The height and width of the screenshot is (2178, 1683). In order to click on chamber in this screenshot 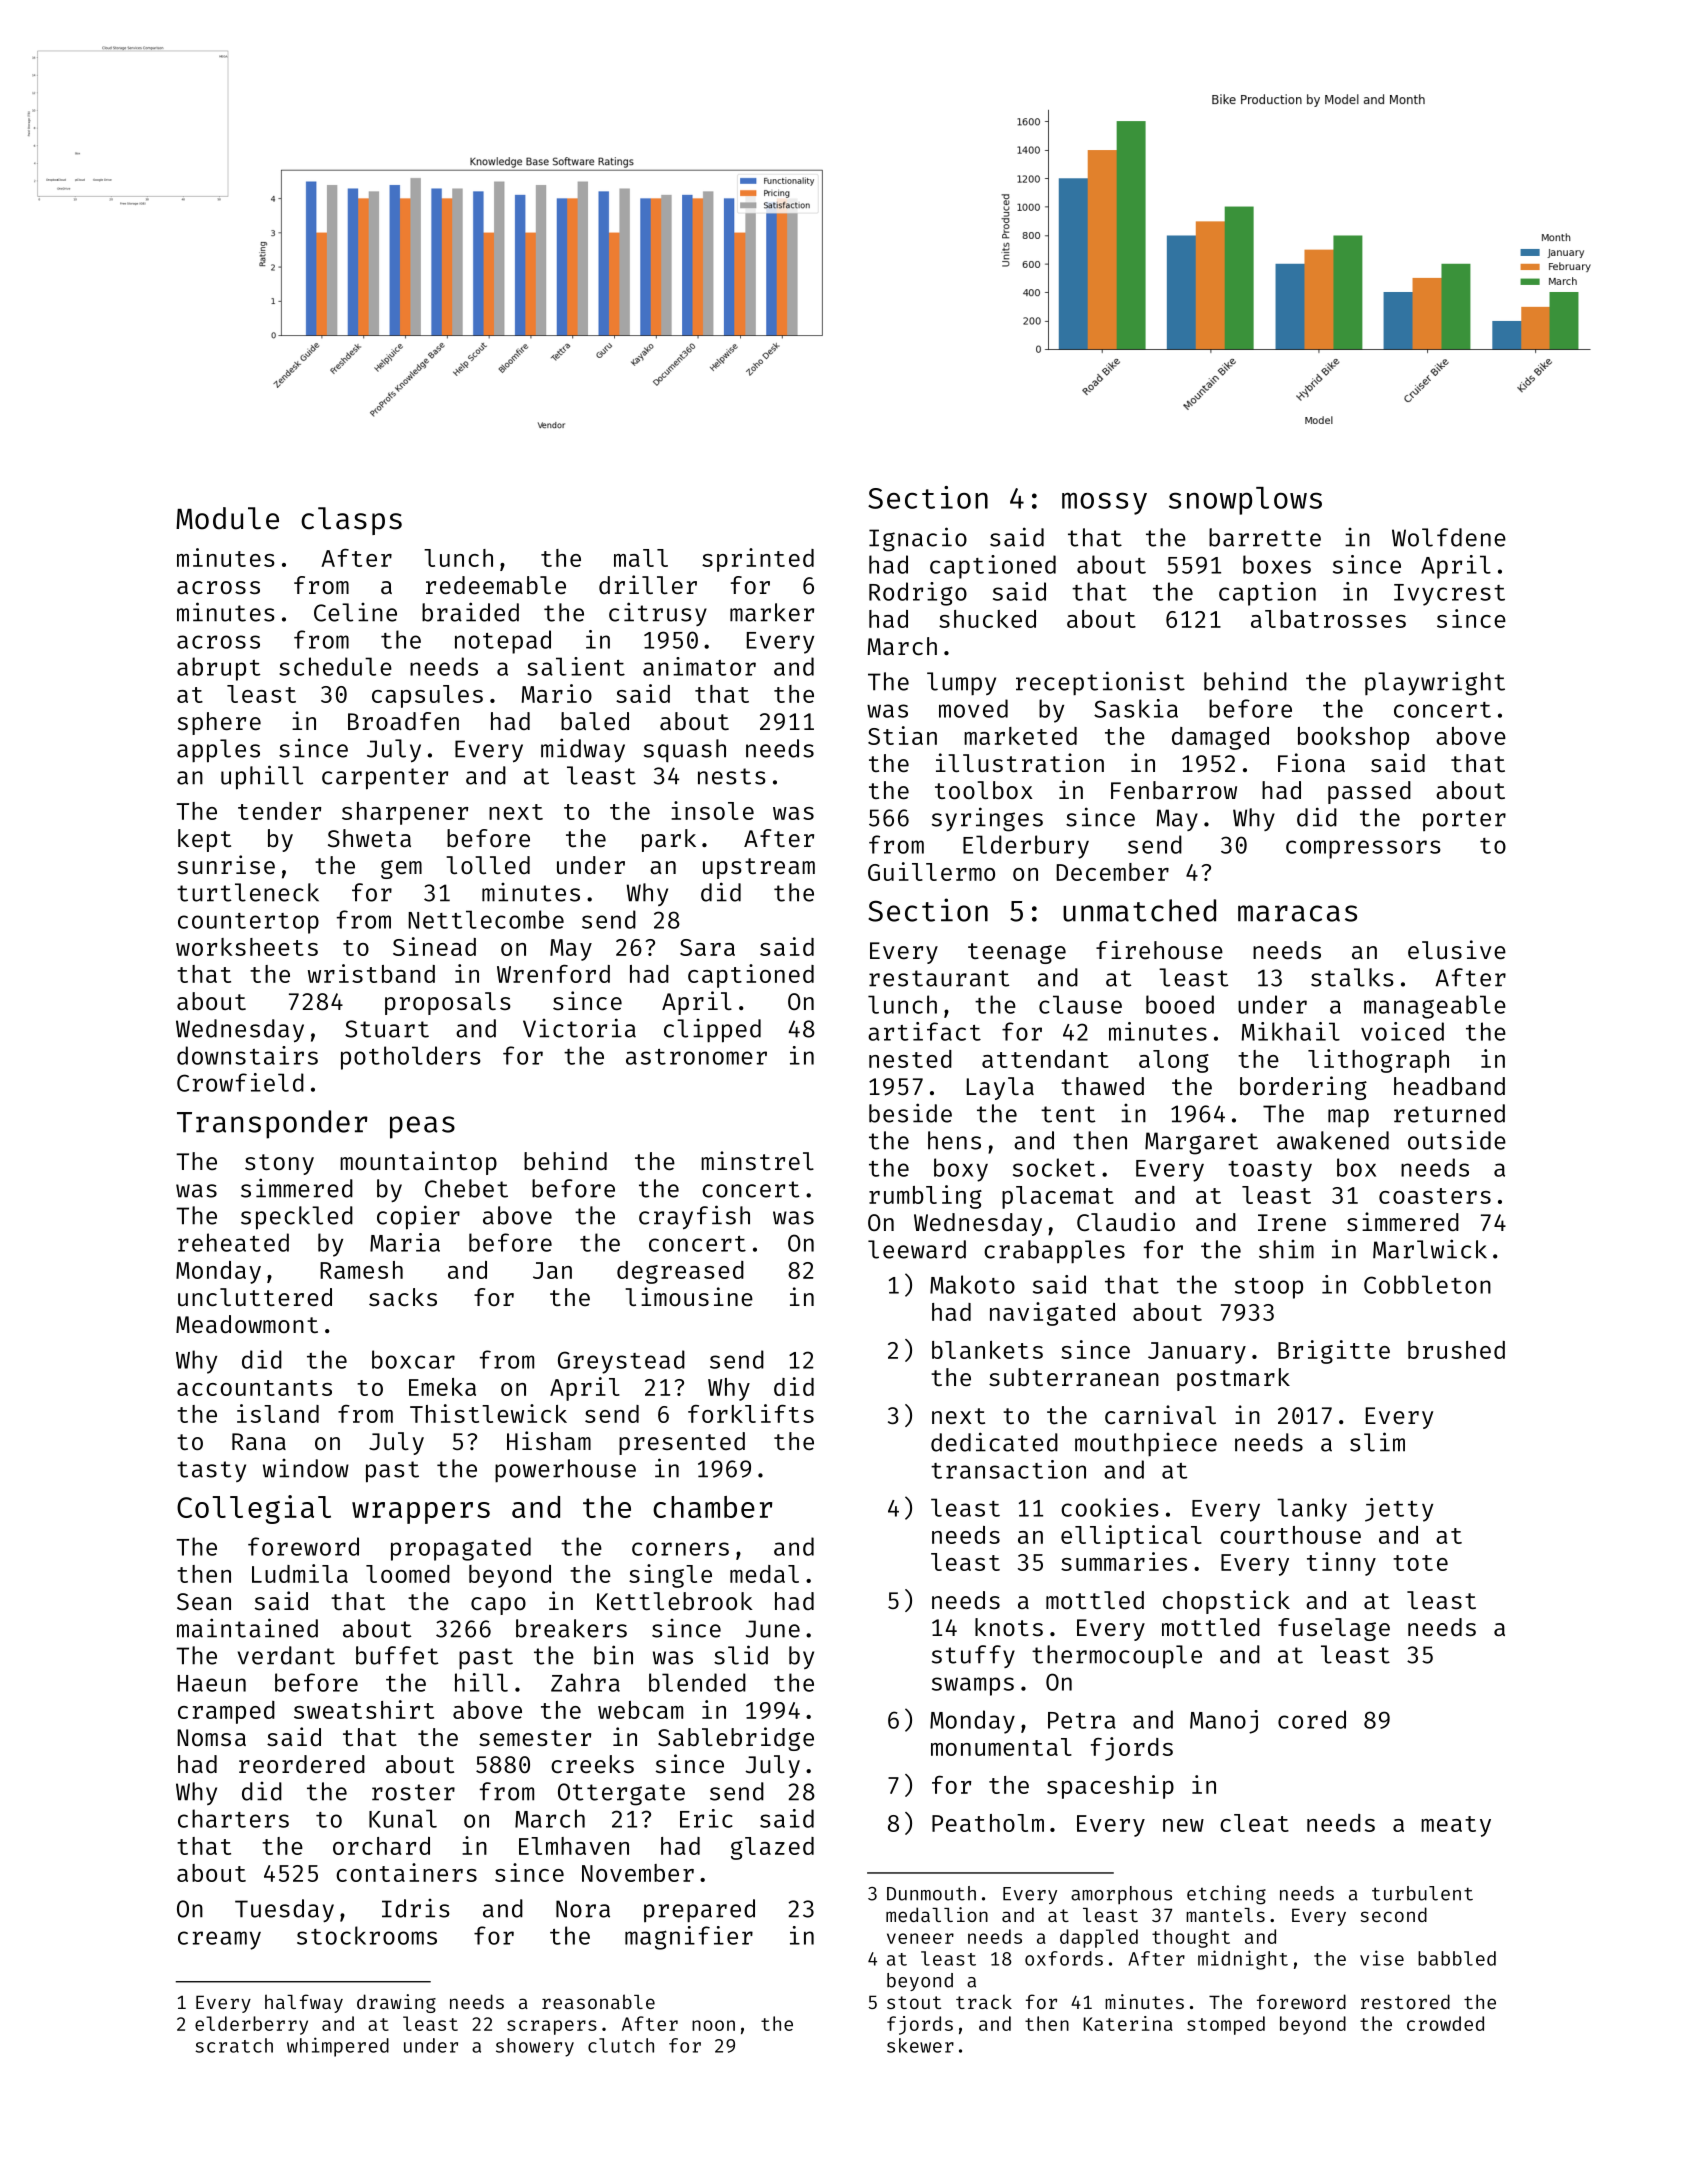, I will do `click(712, 1507)`.
